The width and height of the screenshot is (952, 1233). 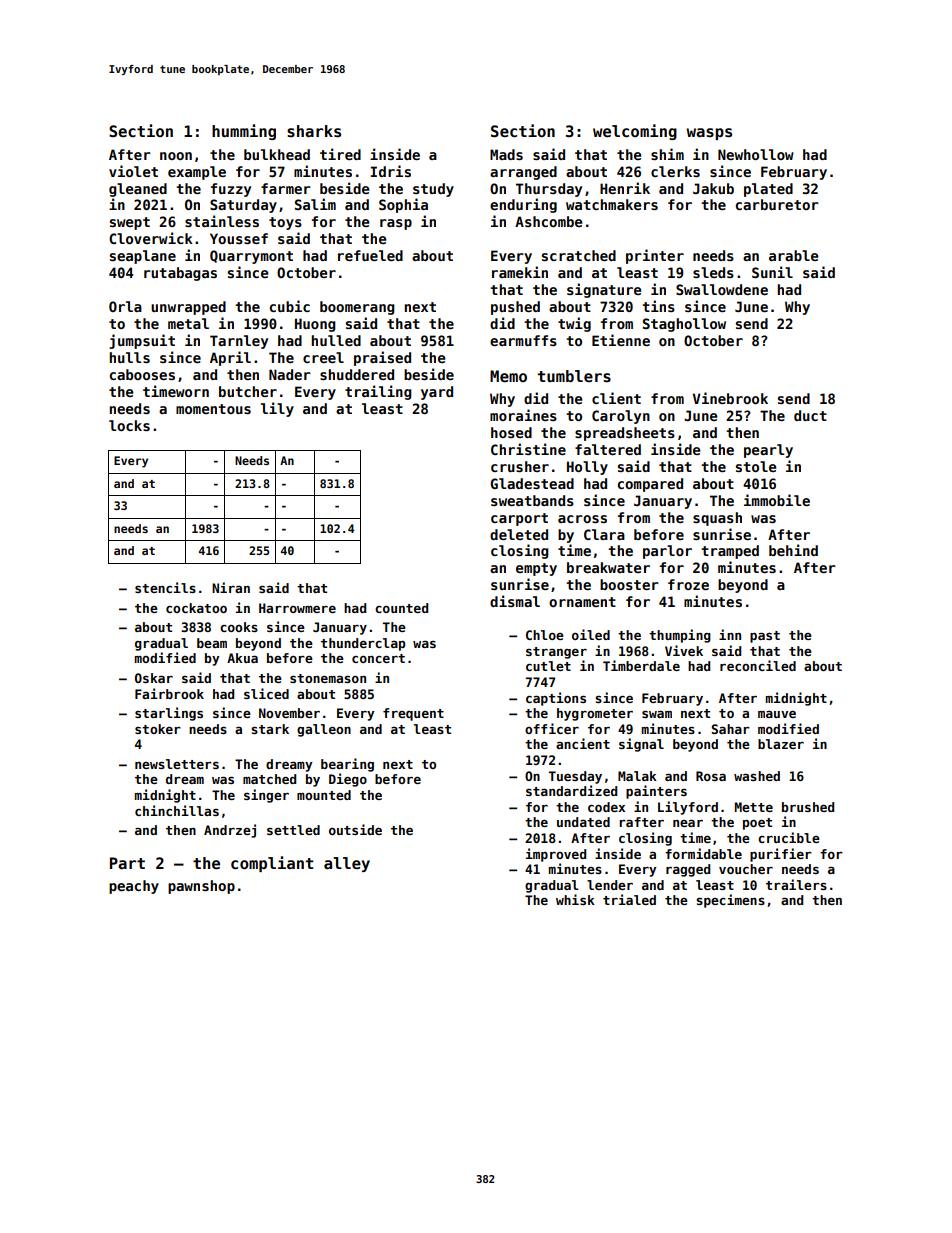 I want to click on brushed, so click(x=808, y=807).
